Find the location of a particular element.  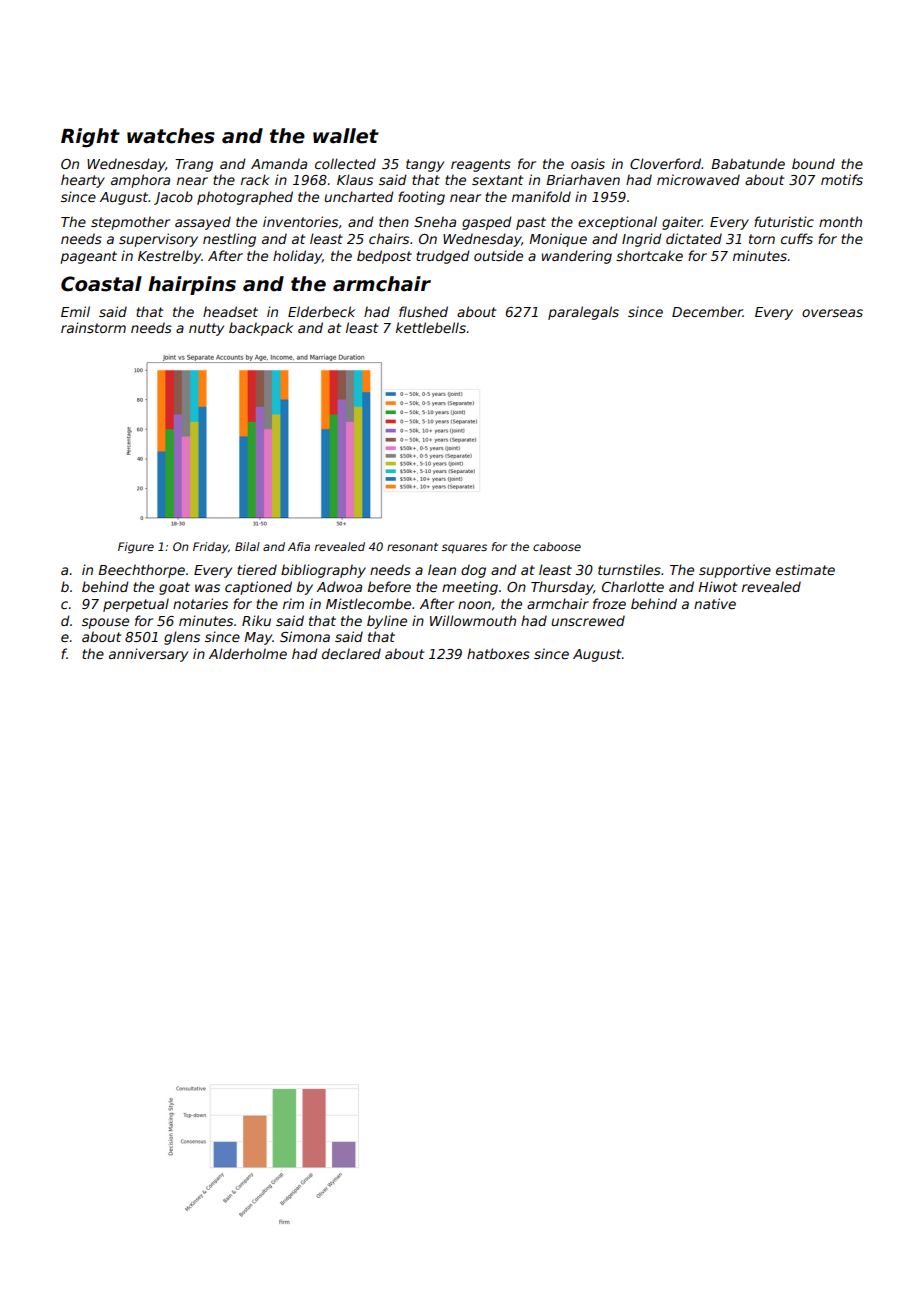

turnstiles is located at coordinates (629, 569).
